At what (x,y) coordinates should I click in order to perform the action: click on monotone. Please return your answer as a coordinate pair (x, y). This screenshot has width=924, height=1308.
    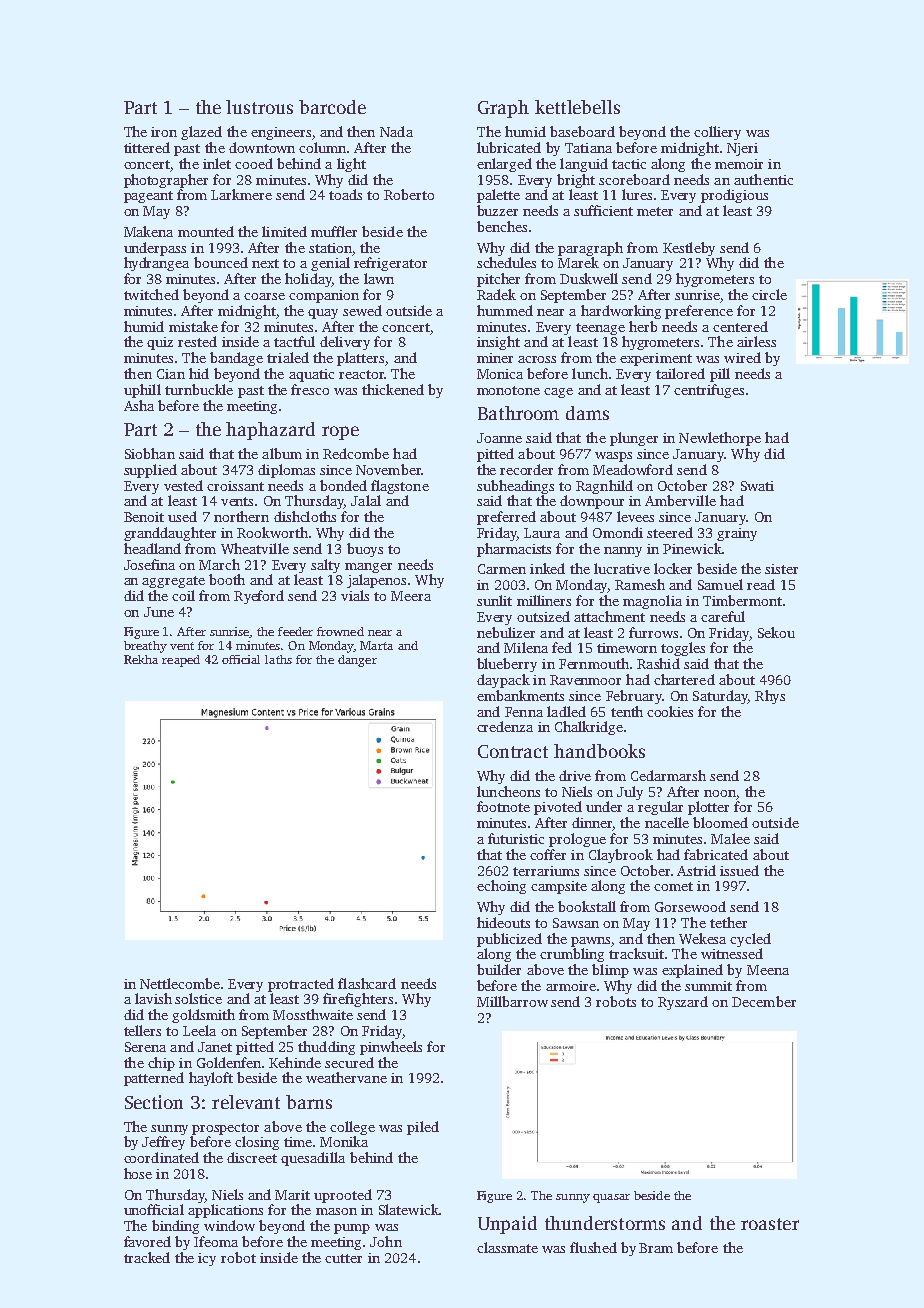
    Looking at the image, I should click on (508, 390).
